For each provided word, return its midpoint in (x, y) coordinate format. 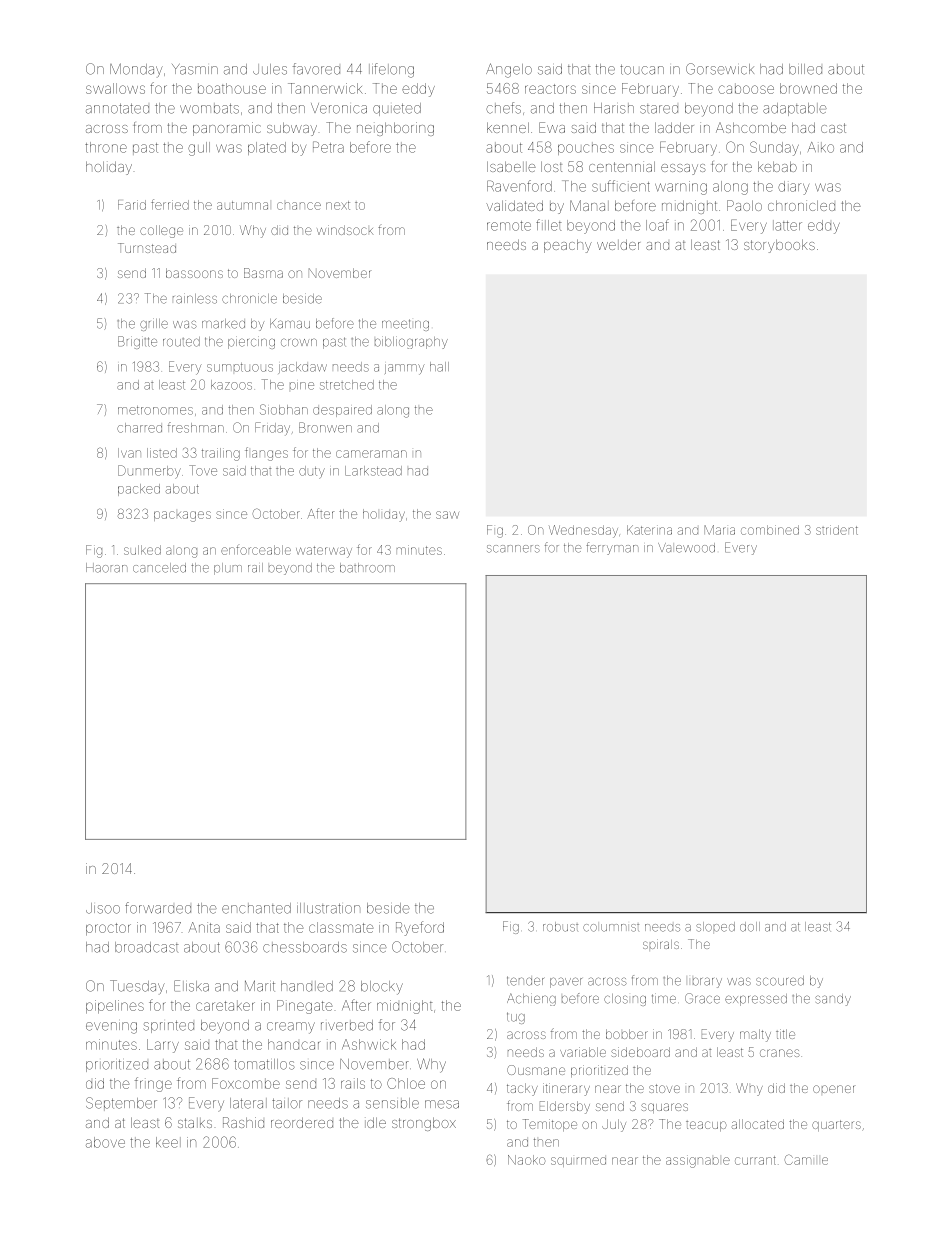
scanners (513, 549)
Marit (260, 986)
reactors (550, 89)
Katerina (649, 530)
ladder (674, 127)
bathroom (367, 568)
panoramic (227, 129)
